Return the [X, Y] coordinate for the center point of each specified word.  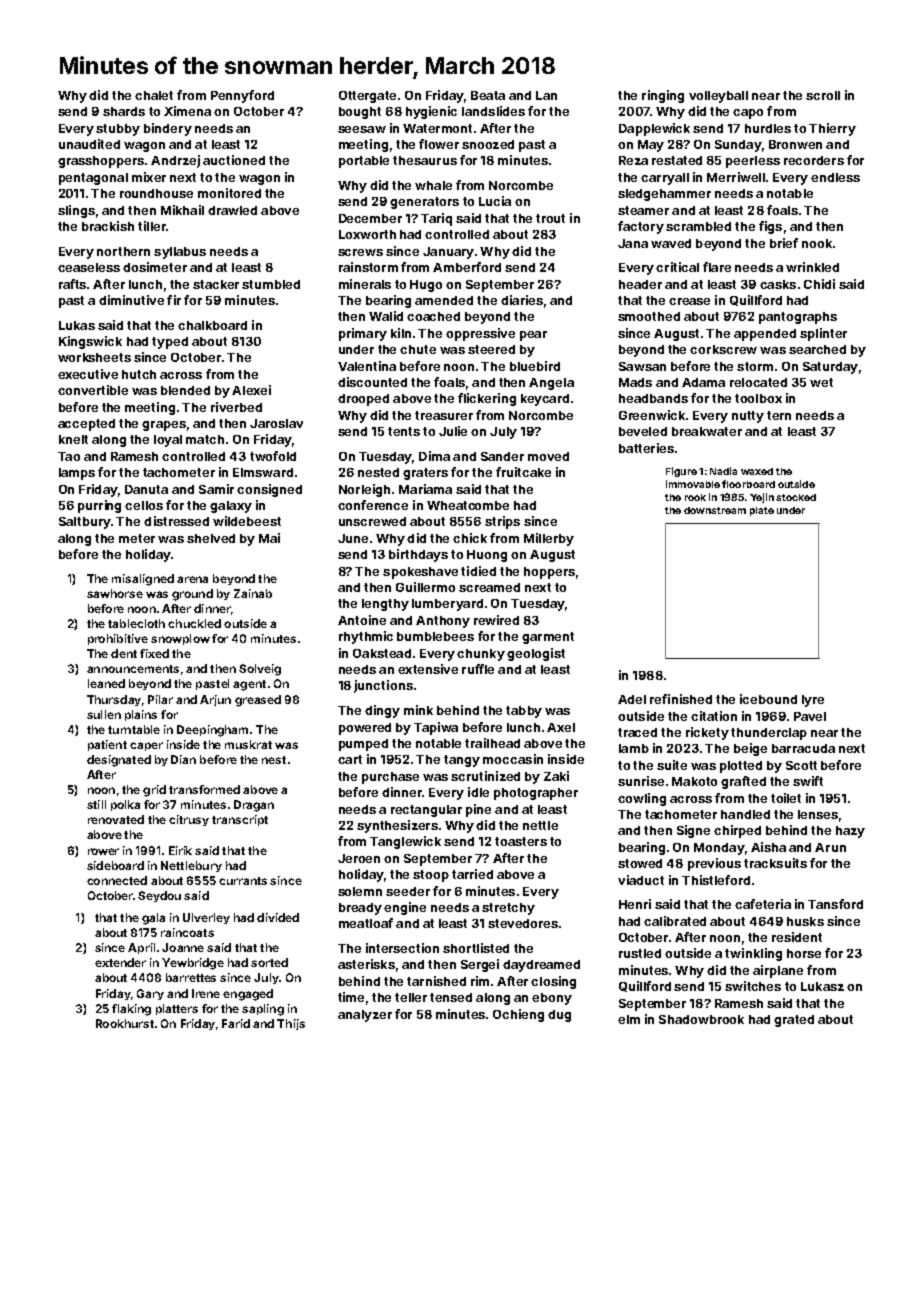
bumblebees [435, 636]
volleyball [718, 97]
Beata [488, 95]
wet [821, 382]
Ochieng [518, 1015]
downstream [715, 510]
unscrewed [372, 521]
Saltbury [85, 523]
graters [425, 474]
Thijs [291, 1024]
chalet [154, 95]
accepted [86, 425]
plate [762, 511]
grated [794, 1021]
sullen [104, 714]
